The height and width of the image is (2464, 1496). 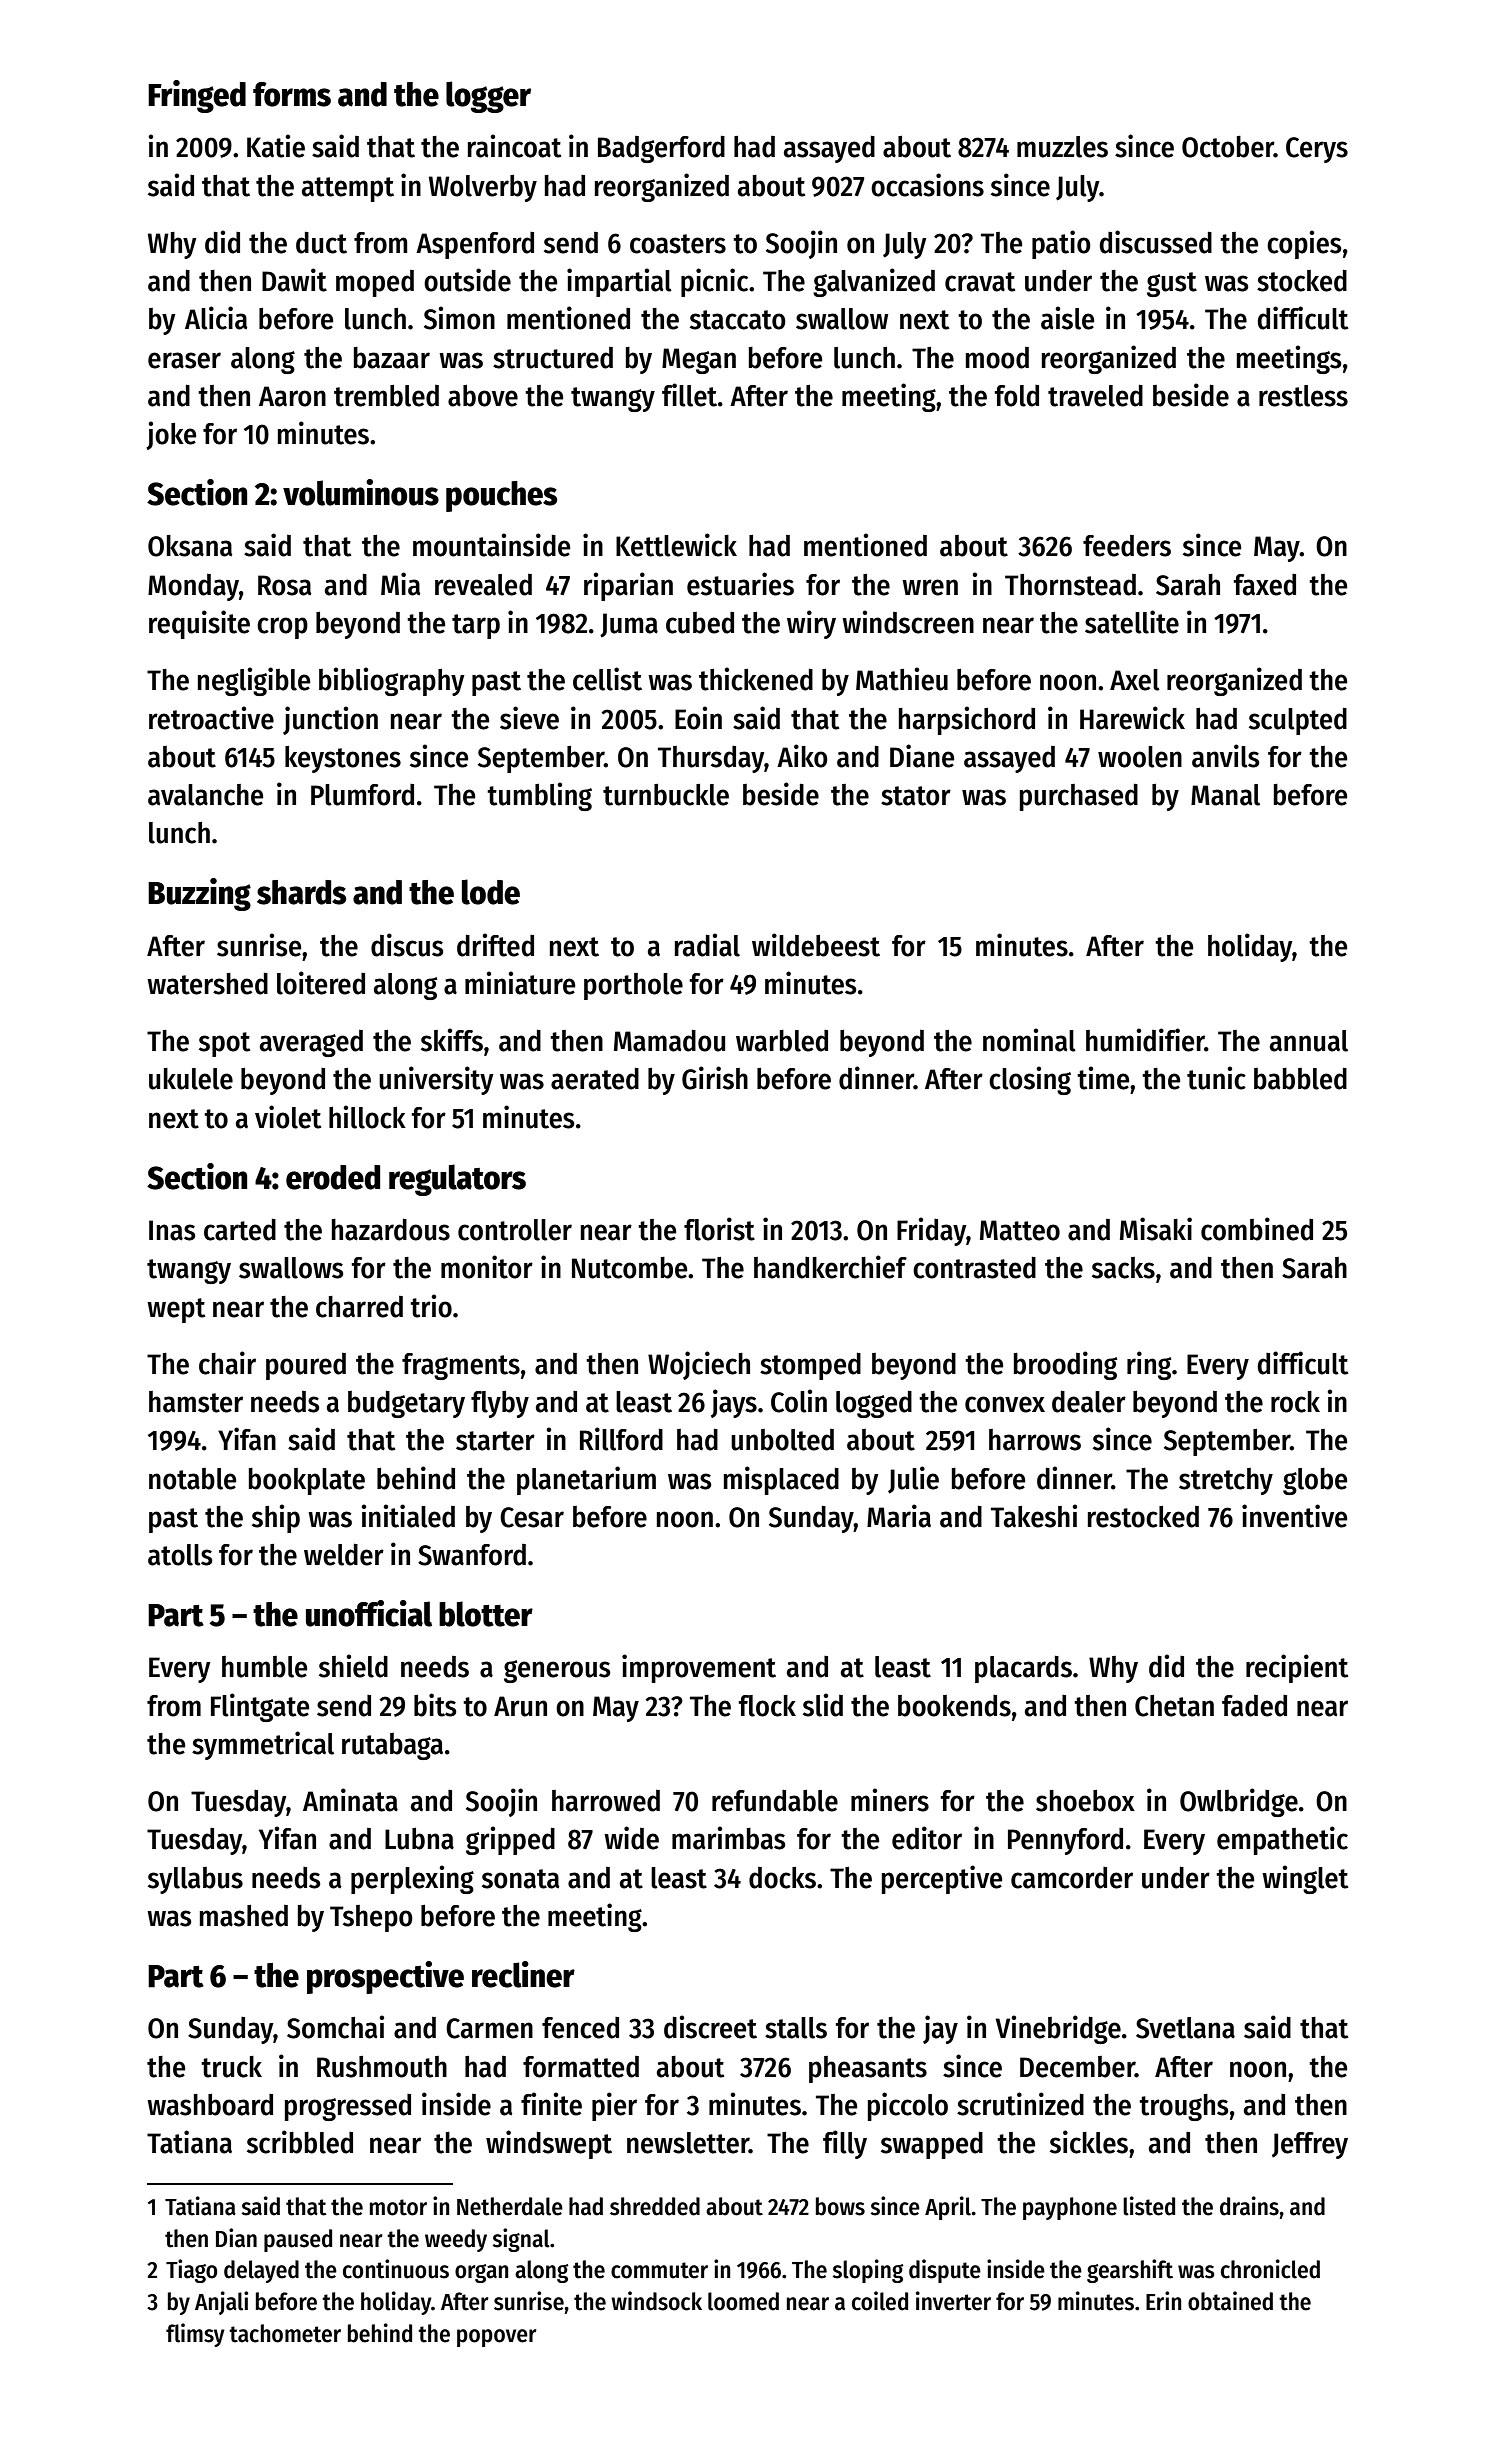 What do you see at coordinates (398, 2207) in the image?
I see `motor` at bounding box center [398, 2207].
